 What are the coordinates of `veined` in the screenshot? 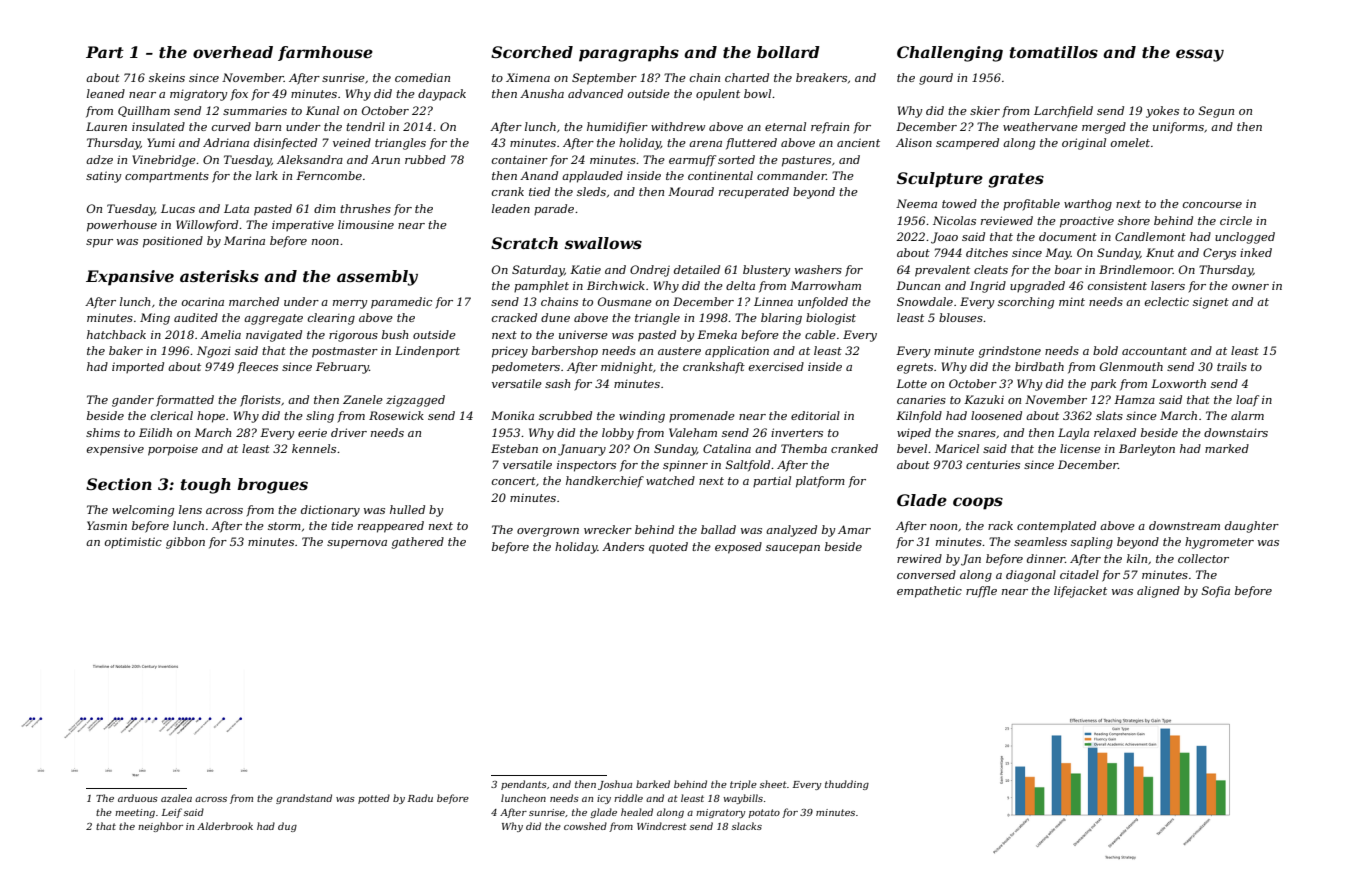 It's located at (352, 142).
